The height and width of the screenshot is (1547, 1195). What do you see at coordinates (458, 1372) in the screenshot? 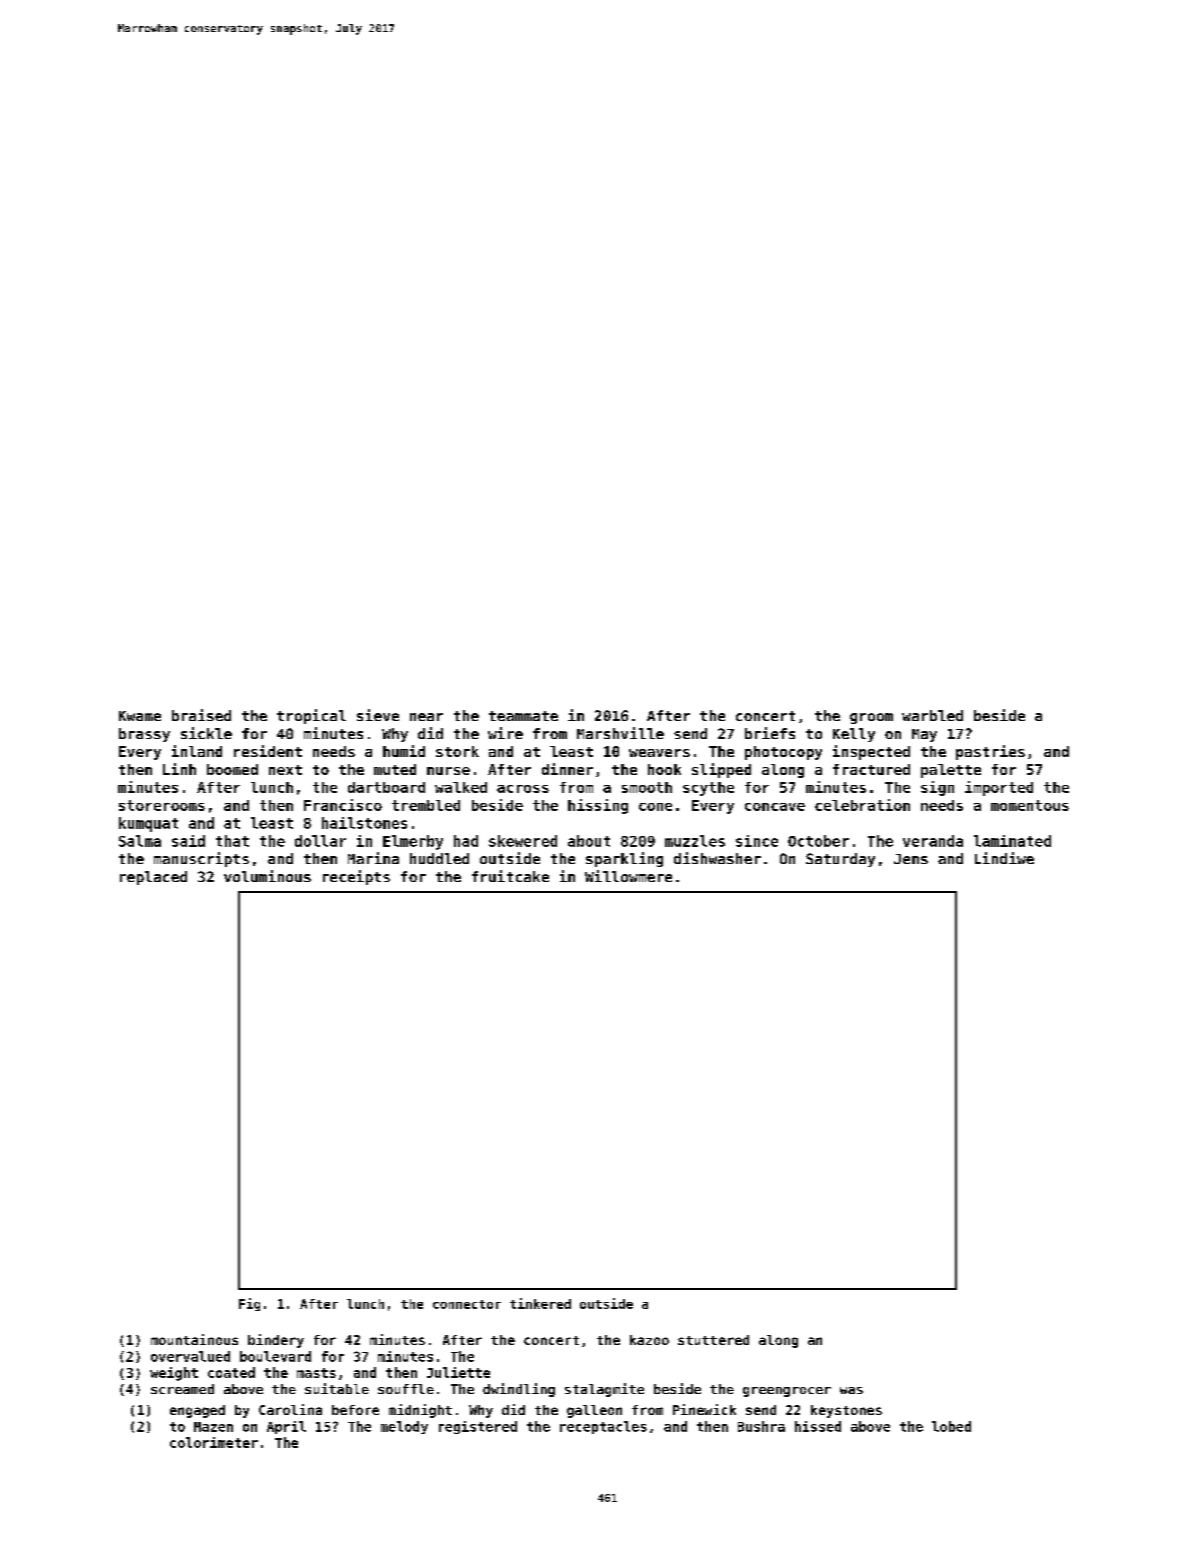
I see `Juliette` at bounding box center [458, 1372].
